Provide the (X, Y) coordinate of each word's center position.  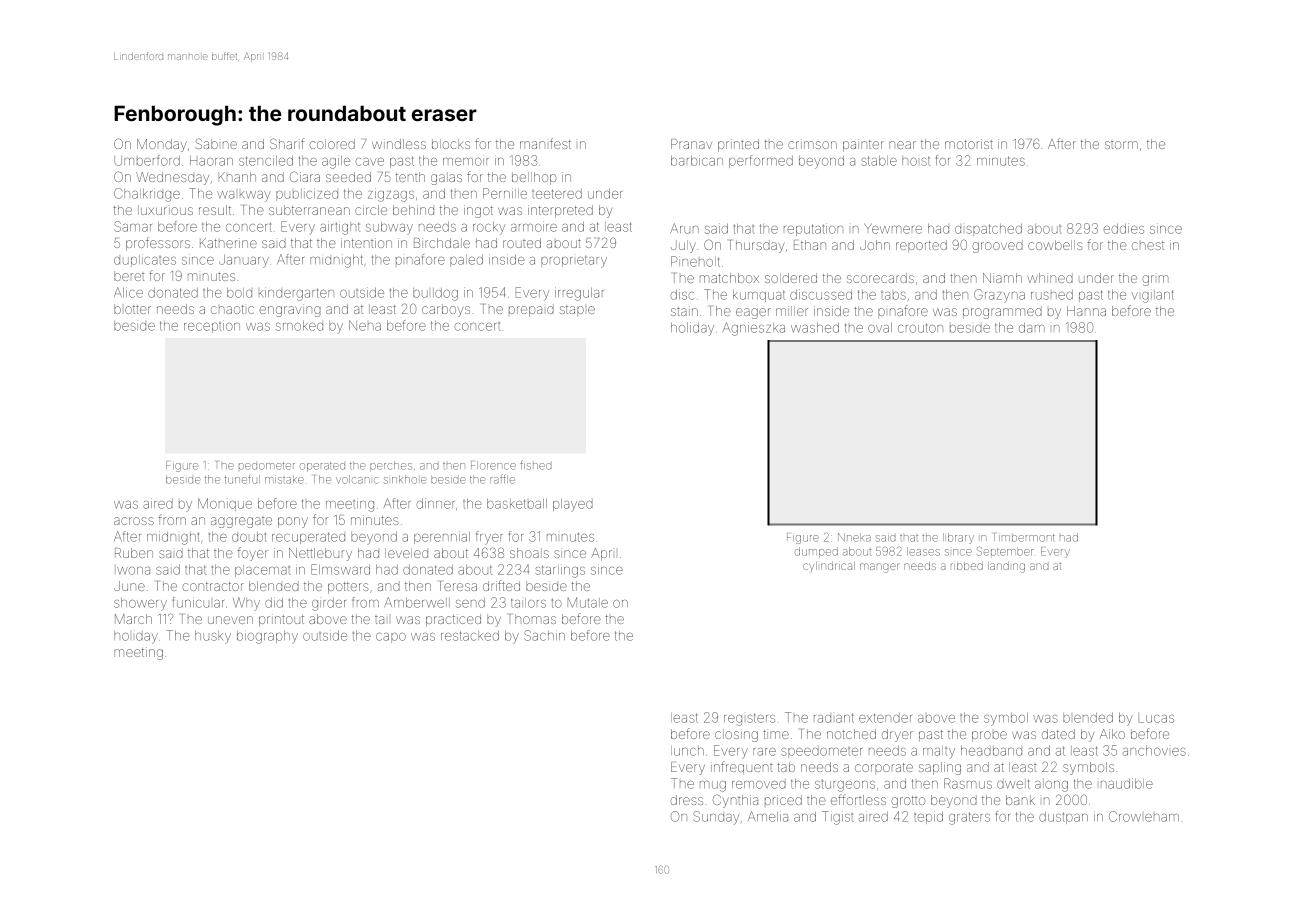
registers (749, 719)
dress (687, 800)
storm (1121, 145)
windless (399, 144)
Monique (225, 504)
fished (536, 465)
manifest (545, 143)
